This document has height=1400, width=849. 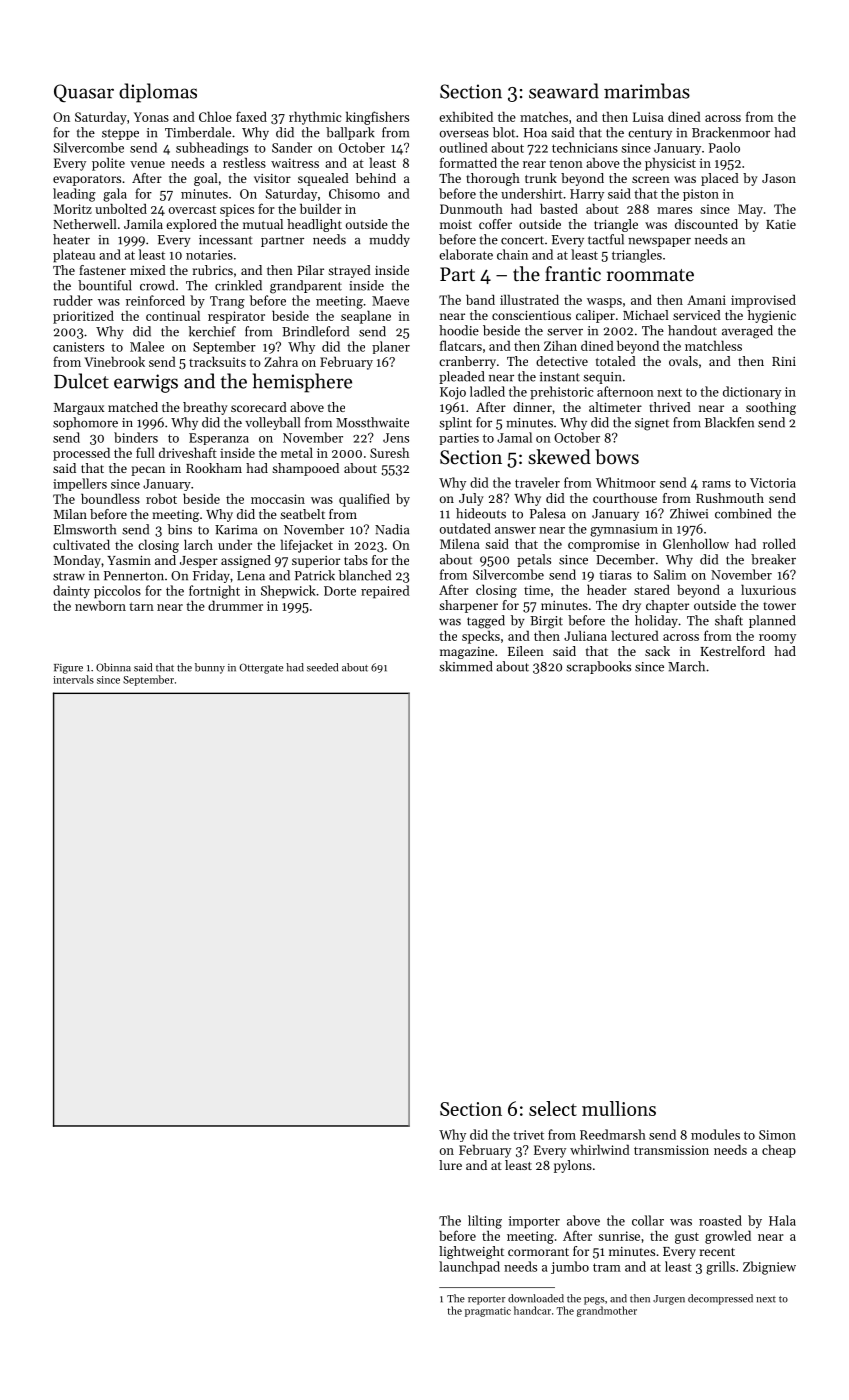 What do you see at coordinates (84, 93) in the document?
I see `Quasar` at bounding box center [84, 93].
